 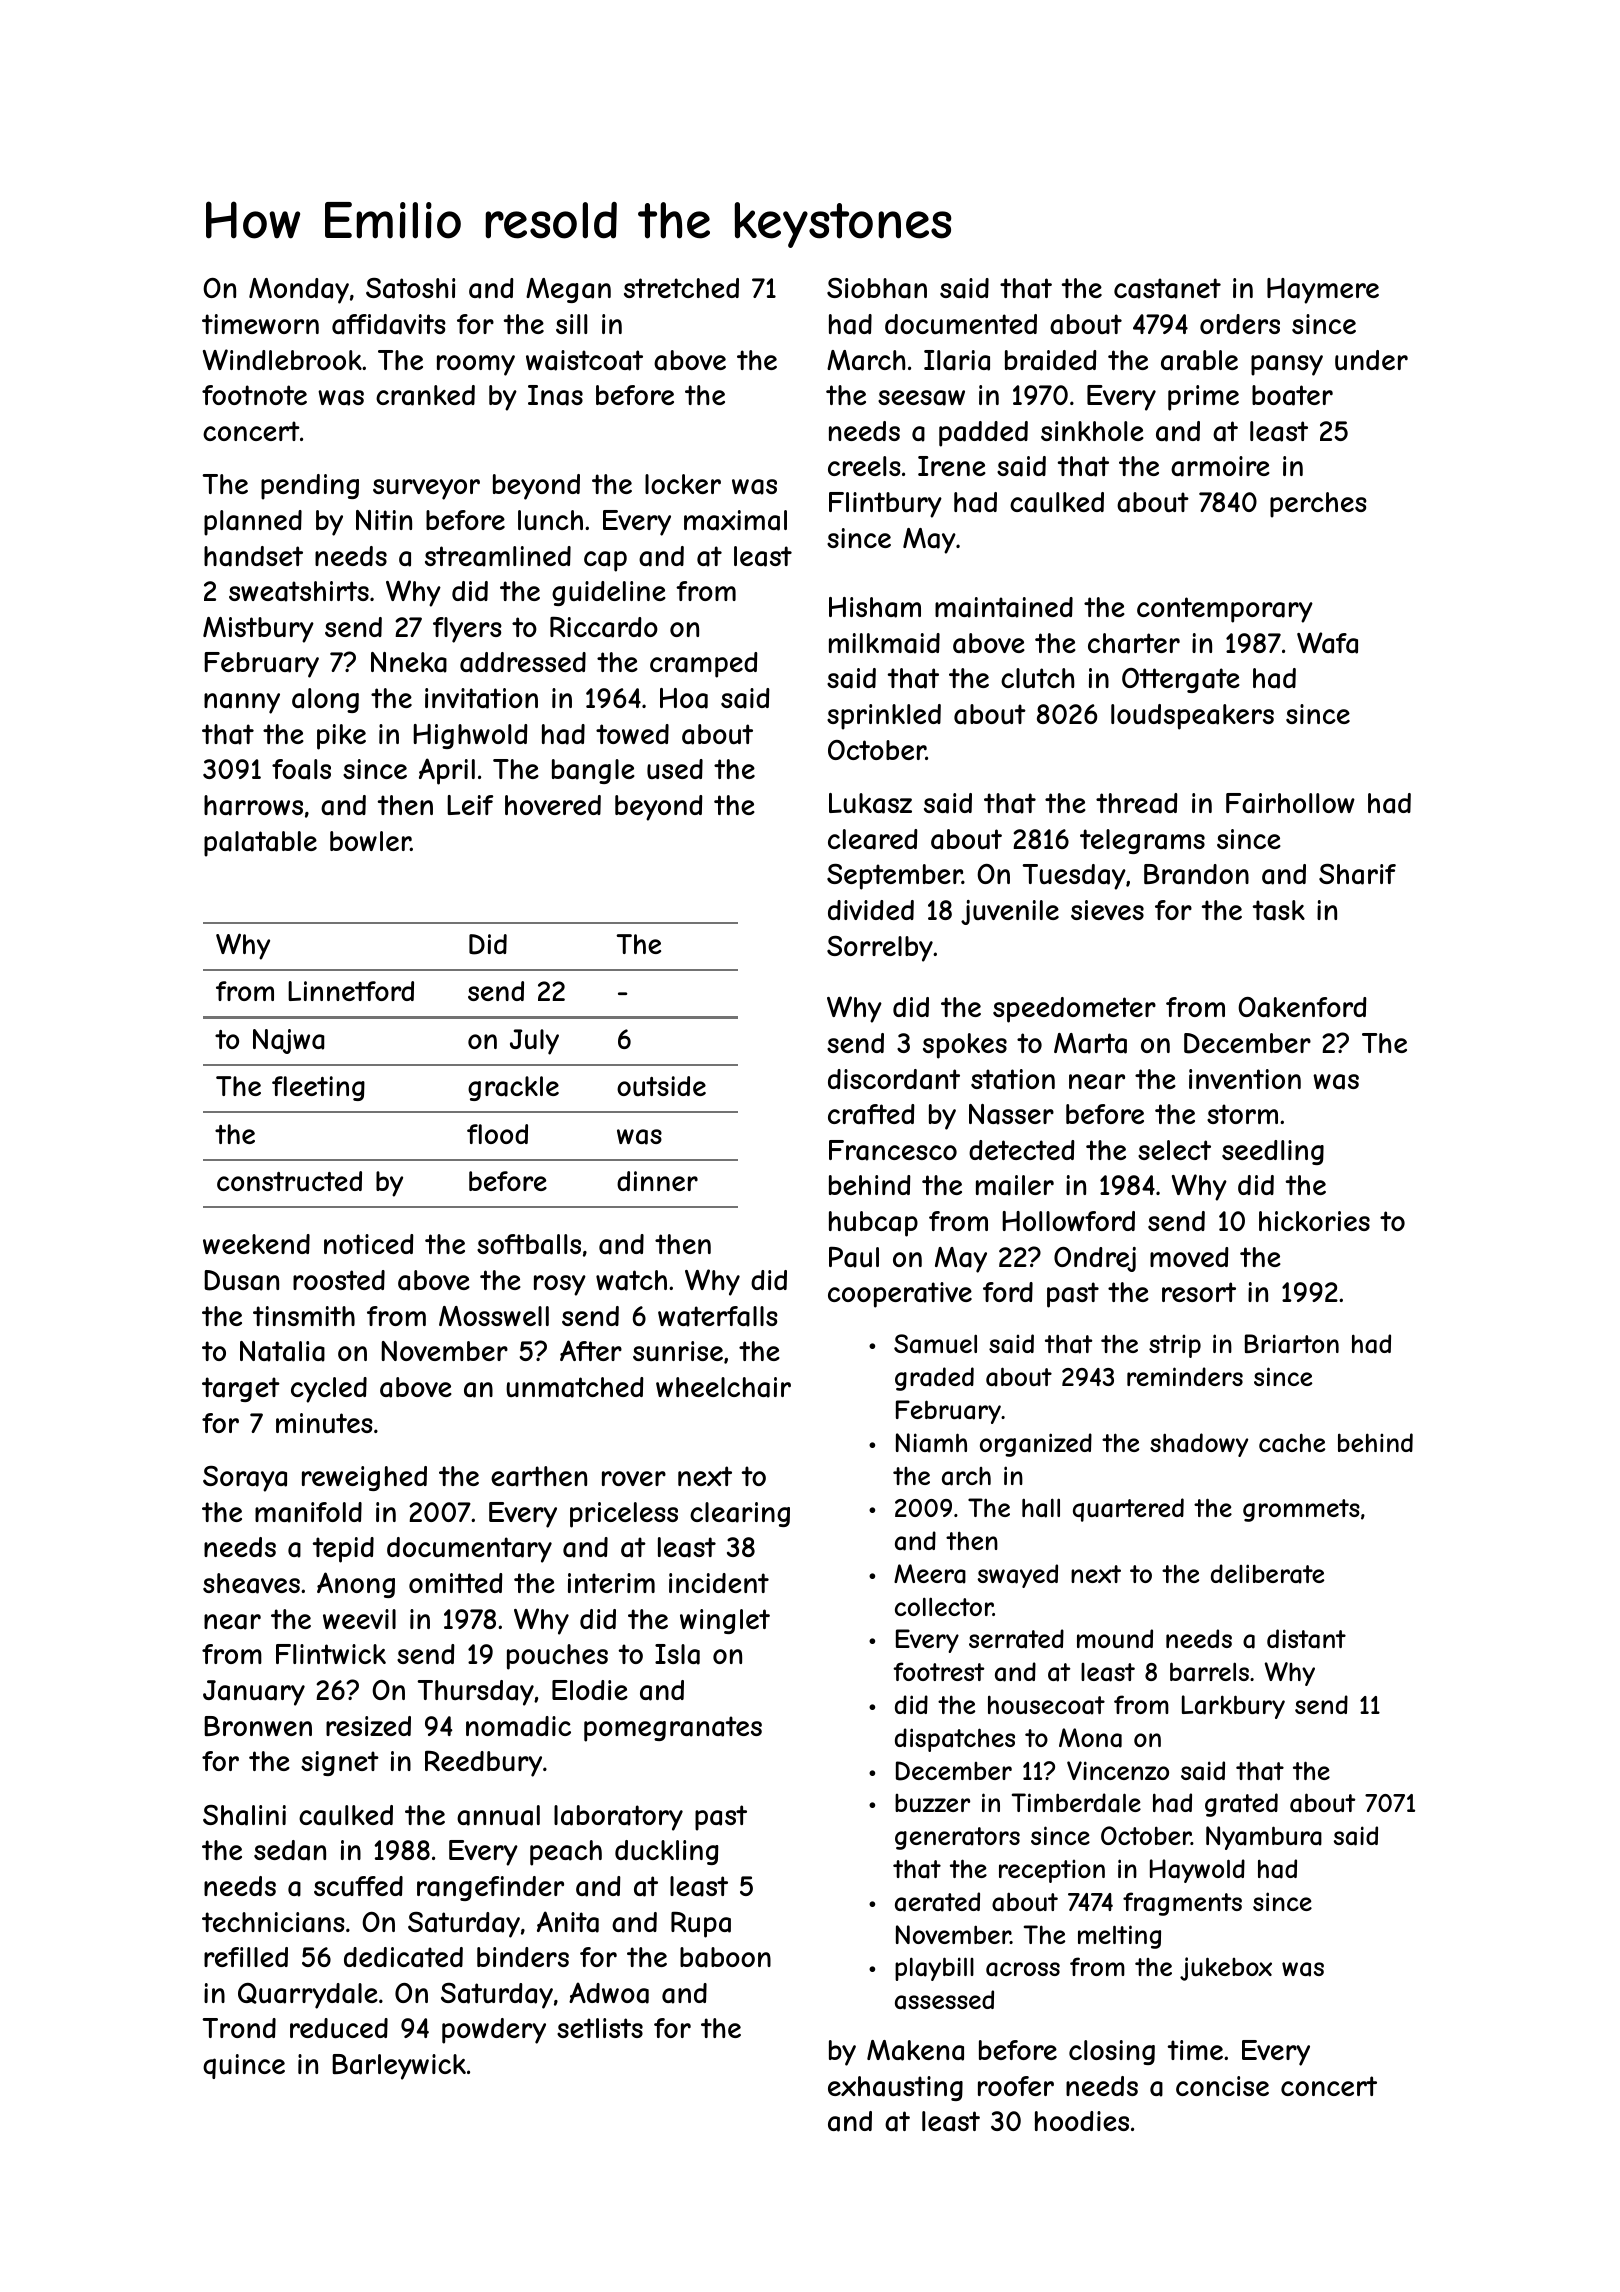 I want to click on Hisham, so click(x=875, y=607).
